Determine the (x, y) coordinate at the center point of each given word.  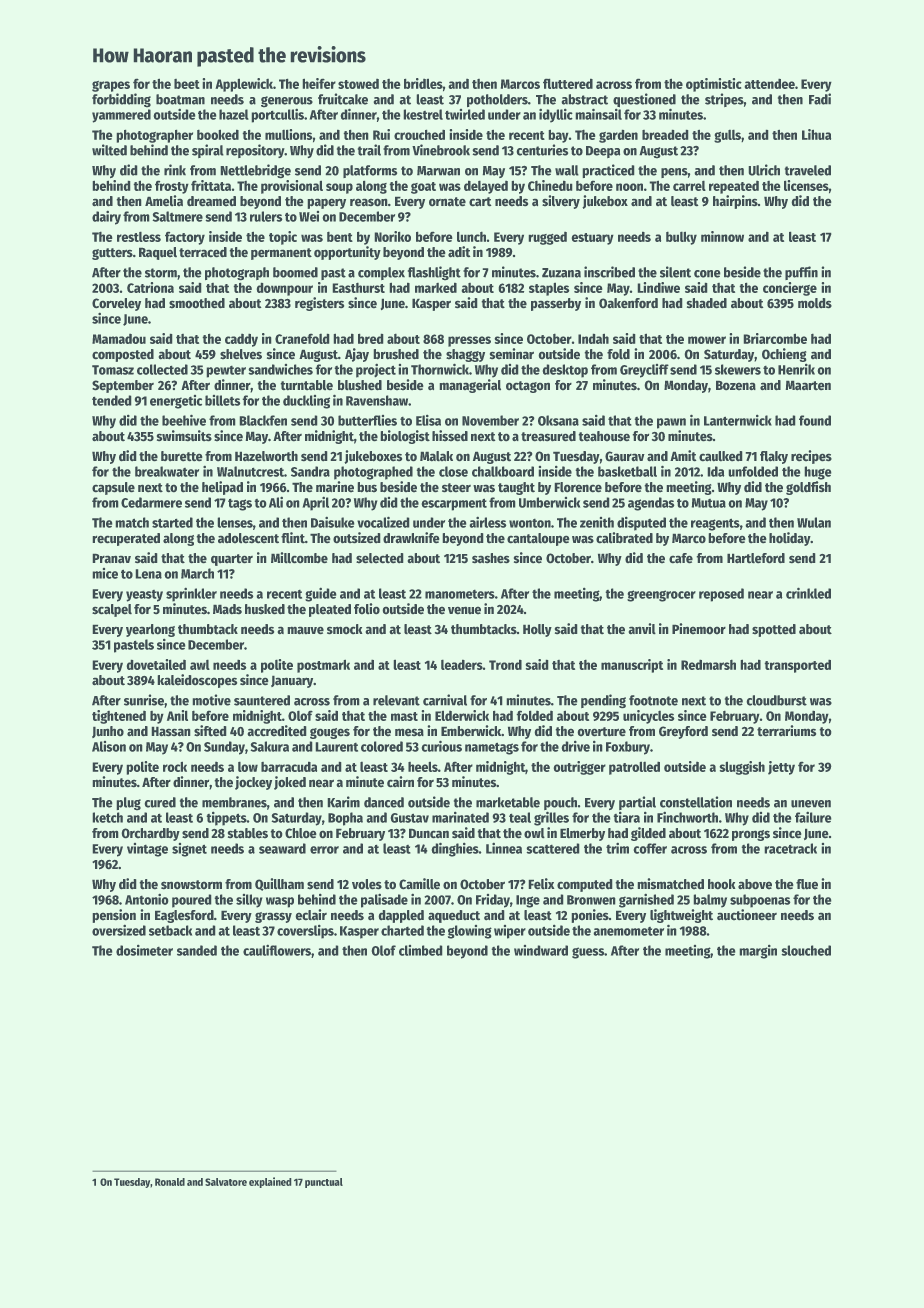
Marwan (438, 171)
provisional (292, 187)
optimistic (714, 85)
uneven (811, 804)
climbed (421, 950)
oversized (119, 930)
